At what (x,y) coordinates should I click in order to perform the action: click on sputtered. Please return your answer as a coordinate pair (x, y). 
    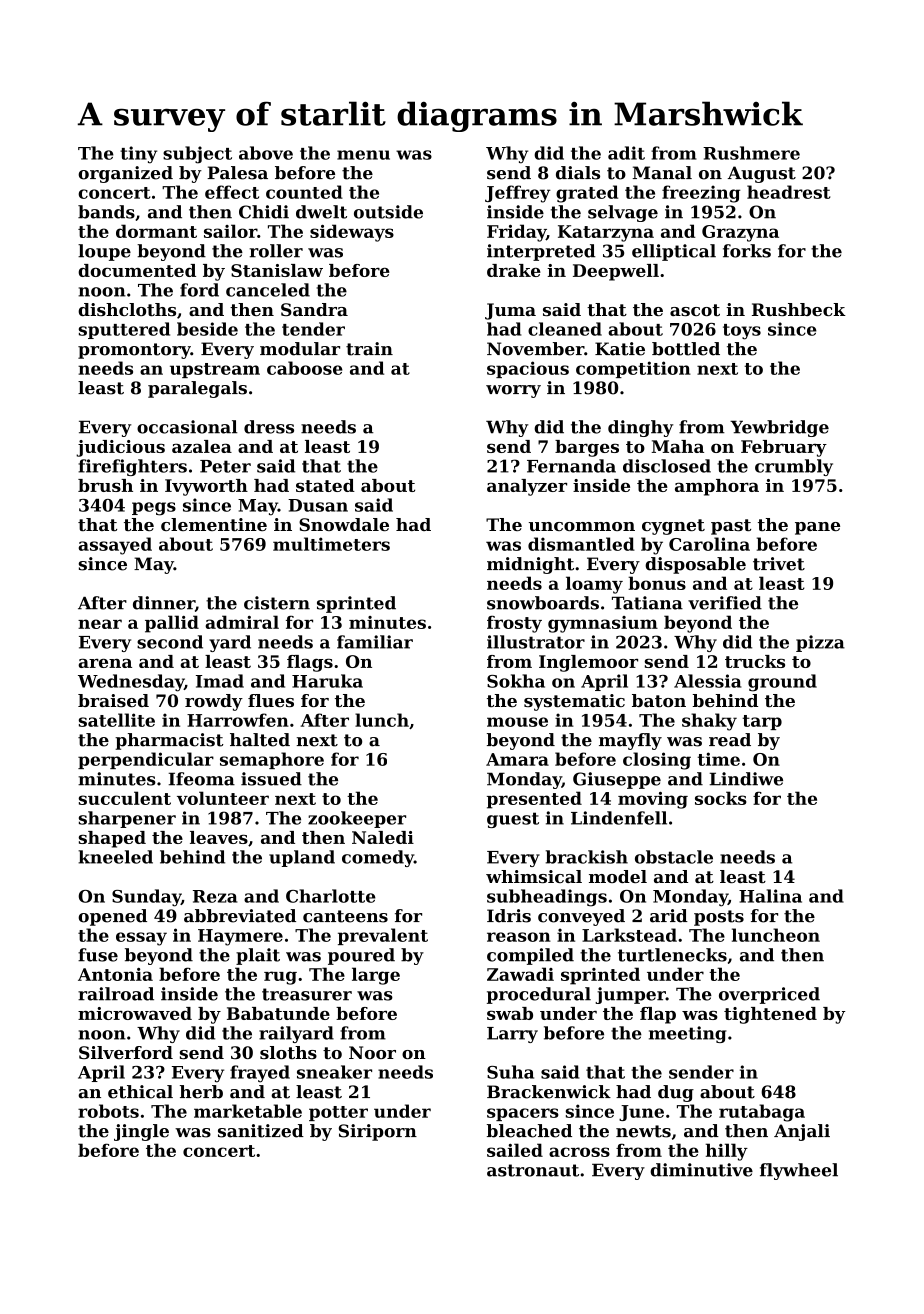
    Looking at the image, I should click on (124, 330).
